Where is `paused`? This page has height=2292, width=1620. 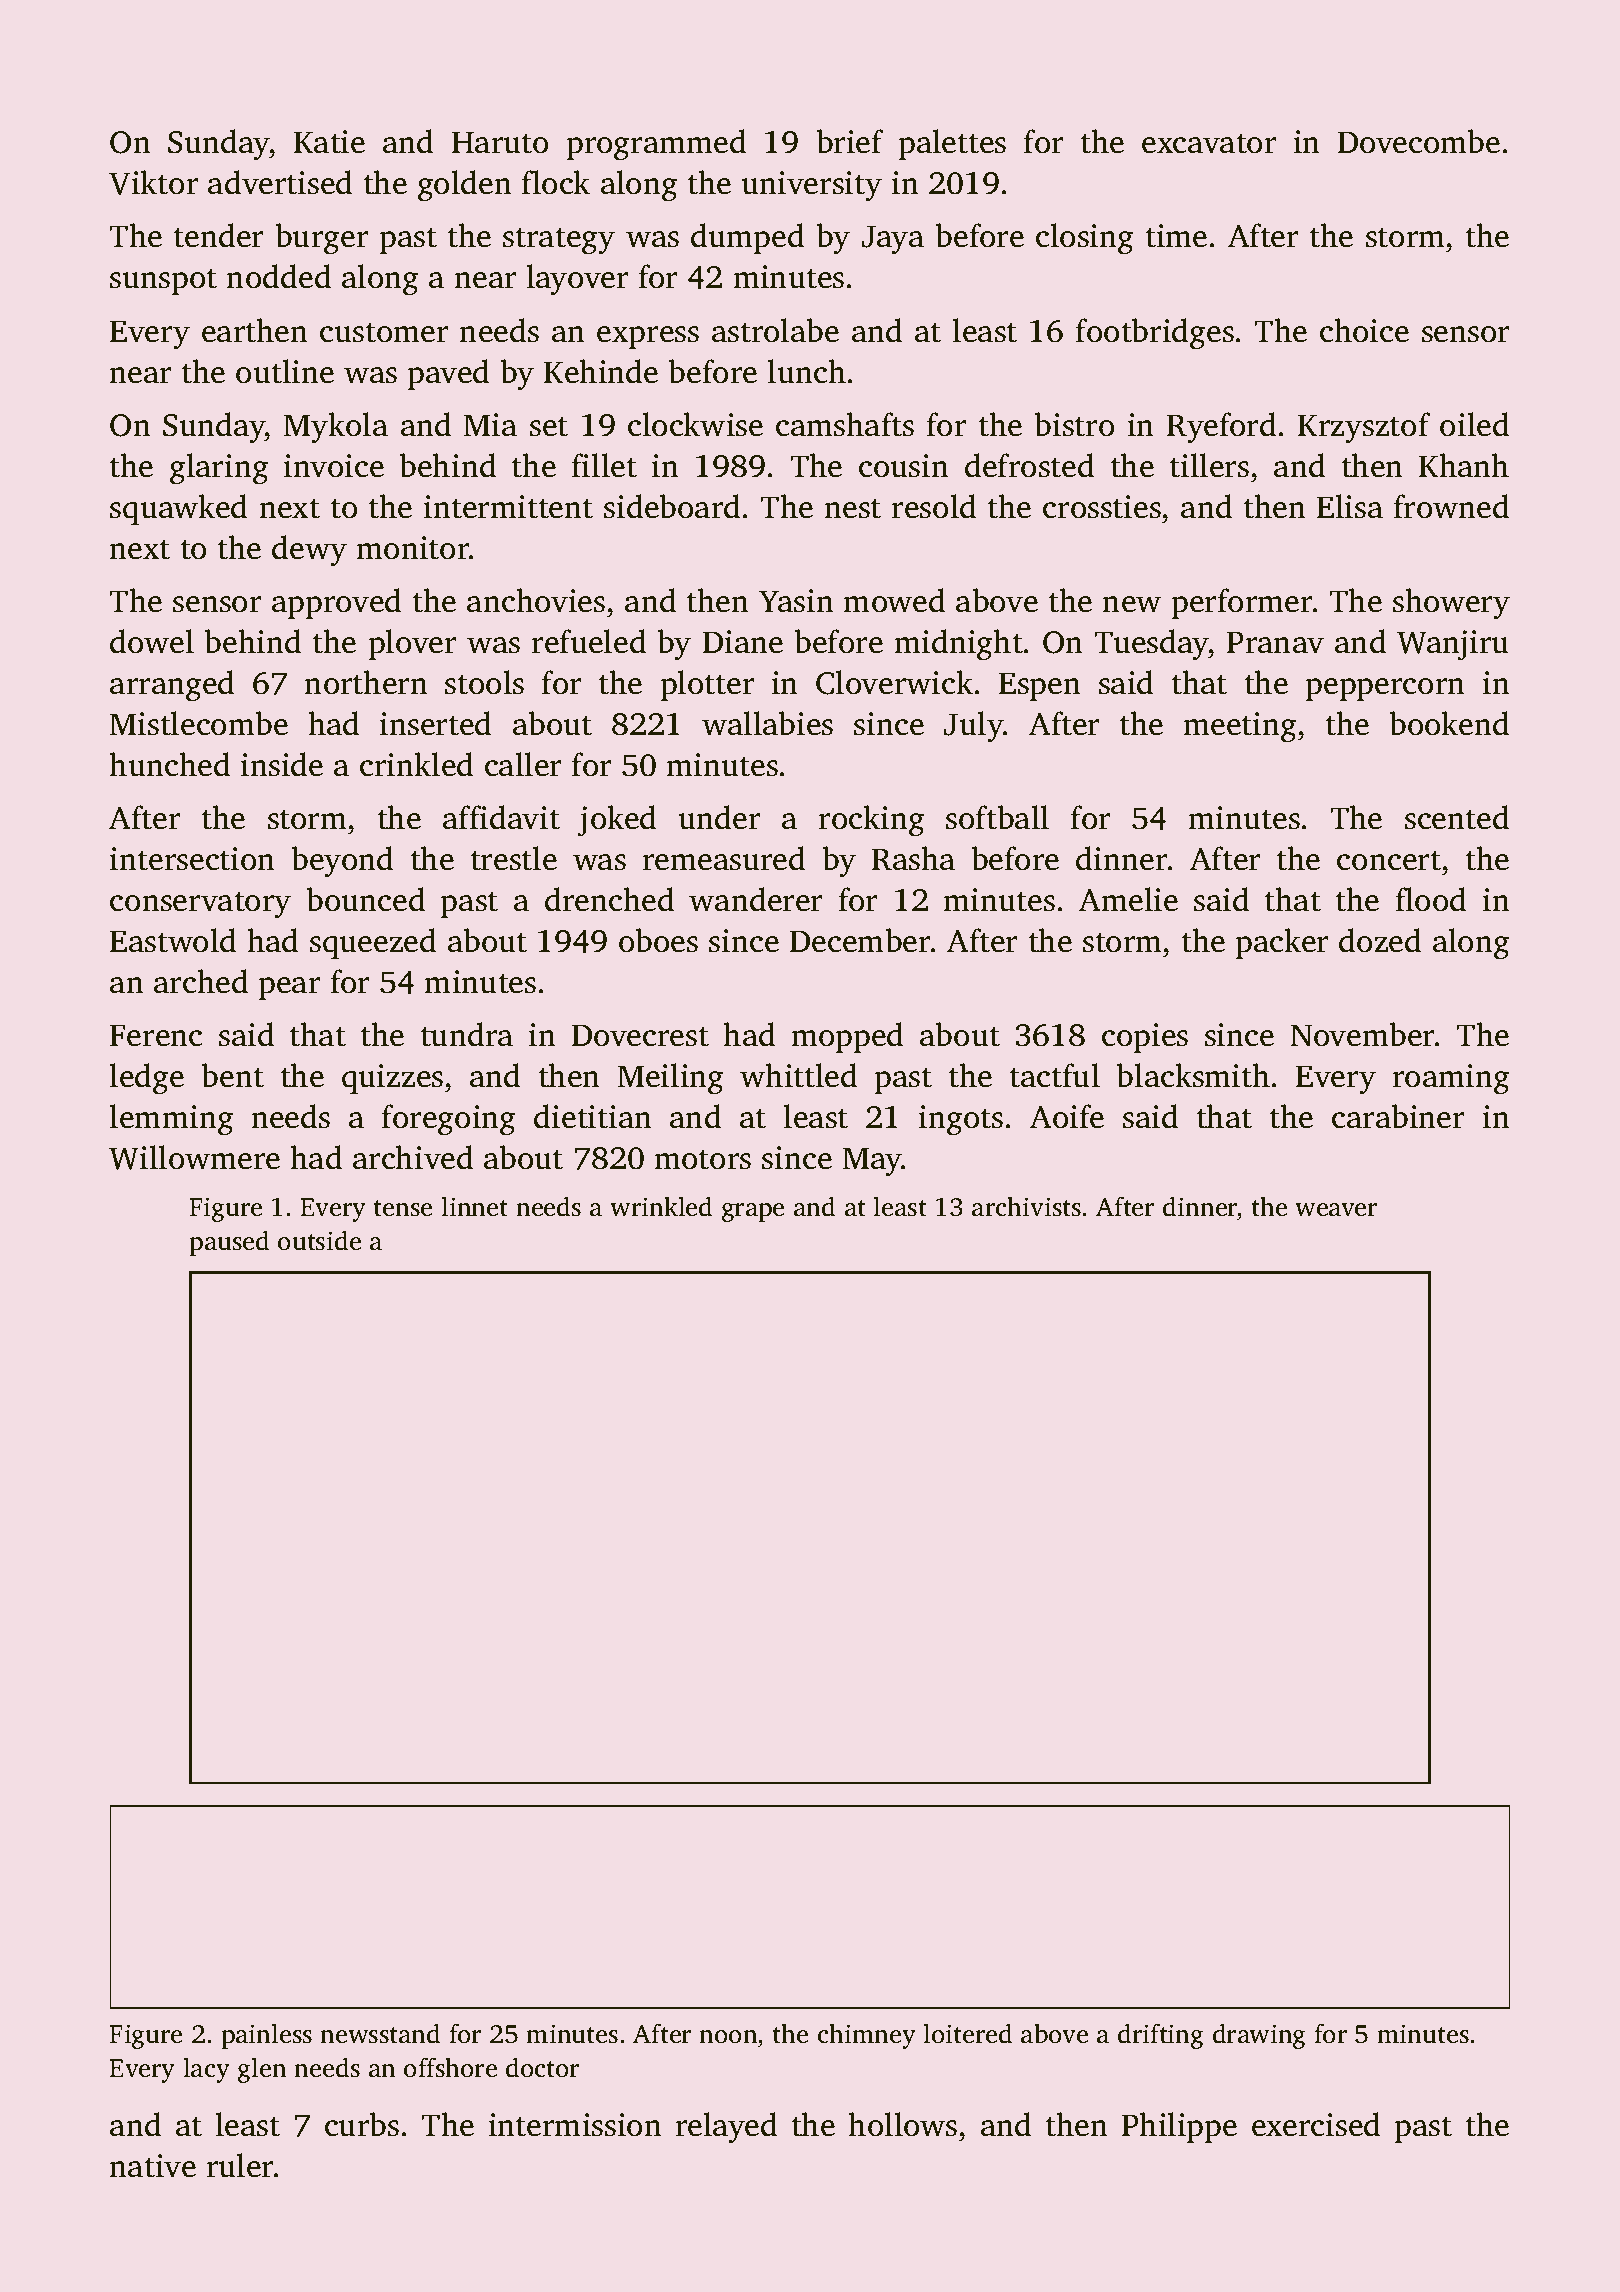 paused is located at coordinates (229, 1243).
